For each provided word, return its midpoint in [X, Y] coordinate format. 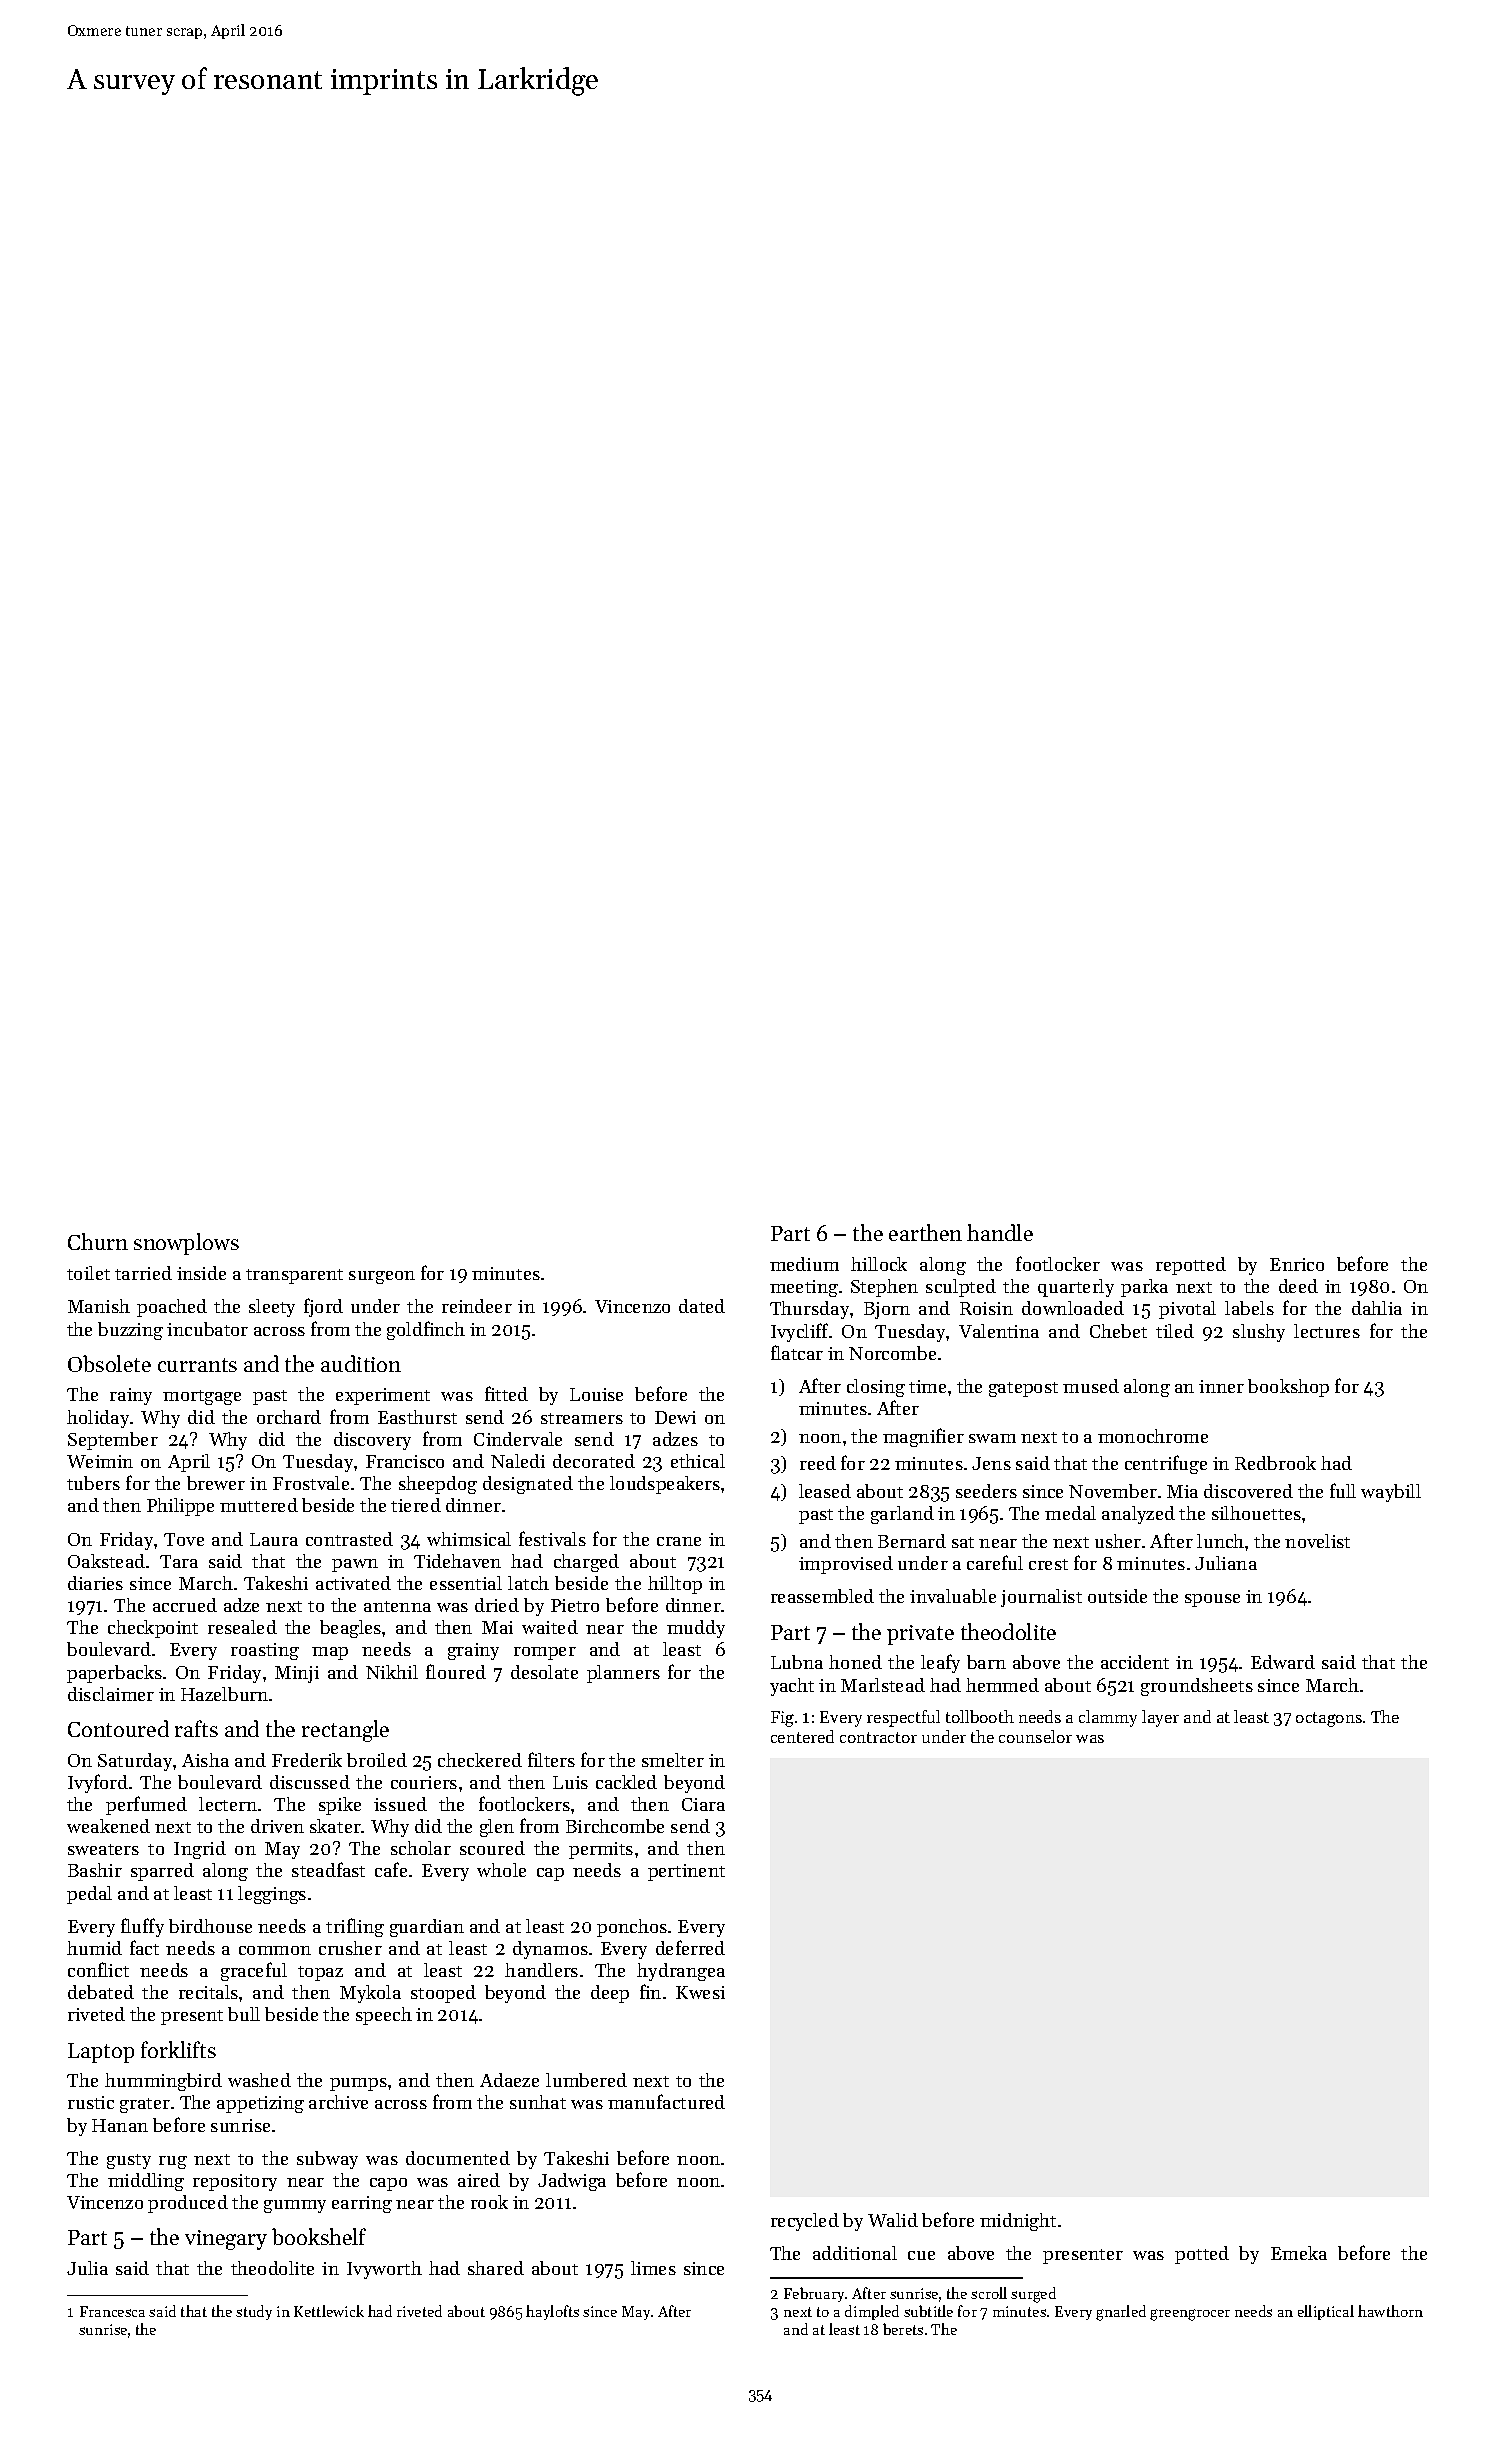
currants [197, 1365]
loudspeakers [665, 1485]
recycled [805, 2222]
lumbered [586, 2080]
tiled [1175, 1331]
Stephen [884, 1288]
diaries [95, 1583]
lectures [1327, 1331]
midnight [1018, 2222]
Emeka [1299, 2253]
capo [388, 2184]
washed [259, 2080]
